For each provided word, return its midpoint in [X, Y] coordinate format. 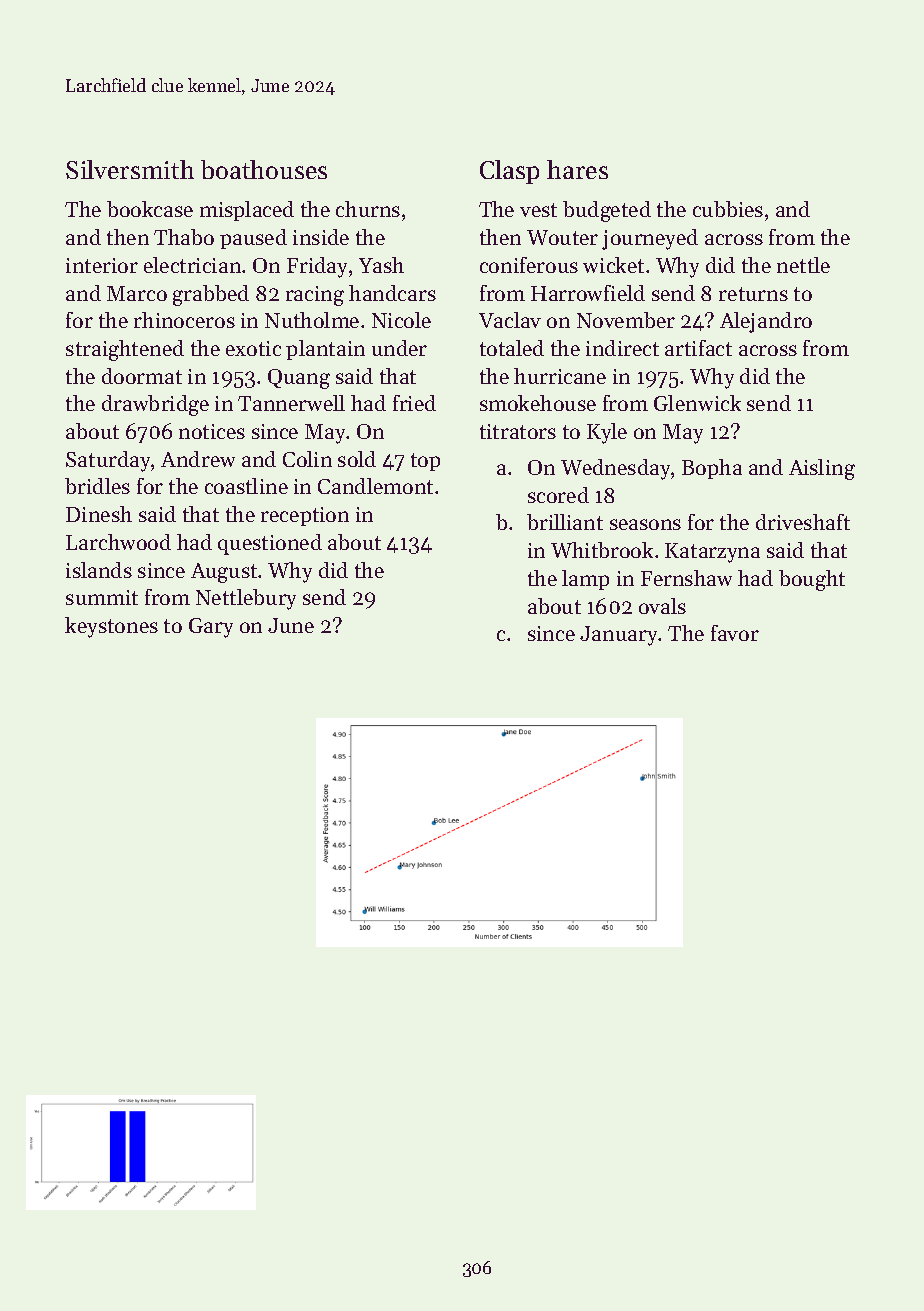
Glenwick [697, 403]
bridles [97, 486]
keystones [111, 627]
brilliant [565, 522]
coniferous [529, 265]
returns [753, 294]
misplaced [247, 211]
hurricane [560, 376]
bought [812, 580]
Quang [299, 379]
